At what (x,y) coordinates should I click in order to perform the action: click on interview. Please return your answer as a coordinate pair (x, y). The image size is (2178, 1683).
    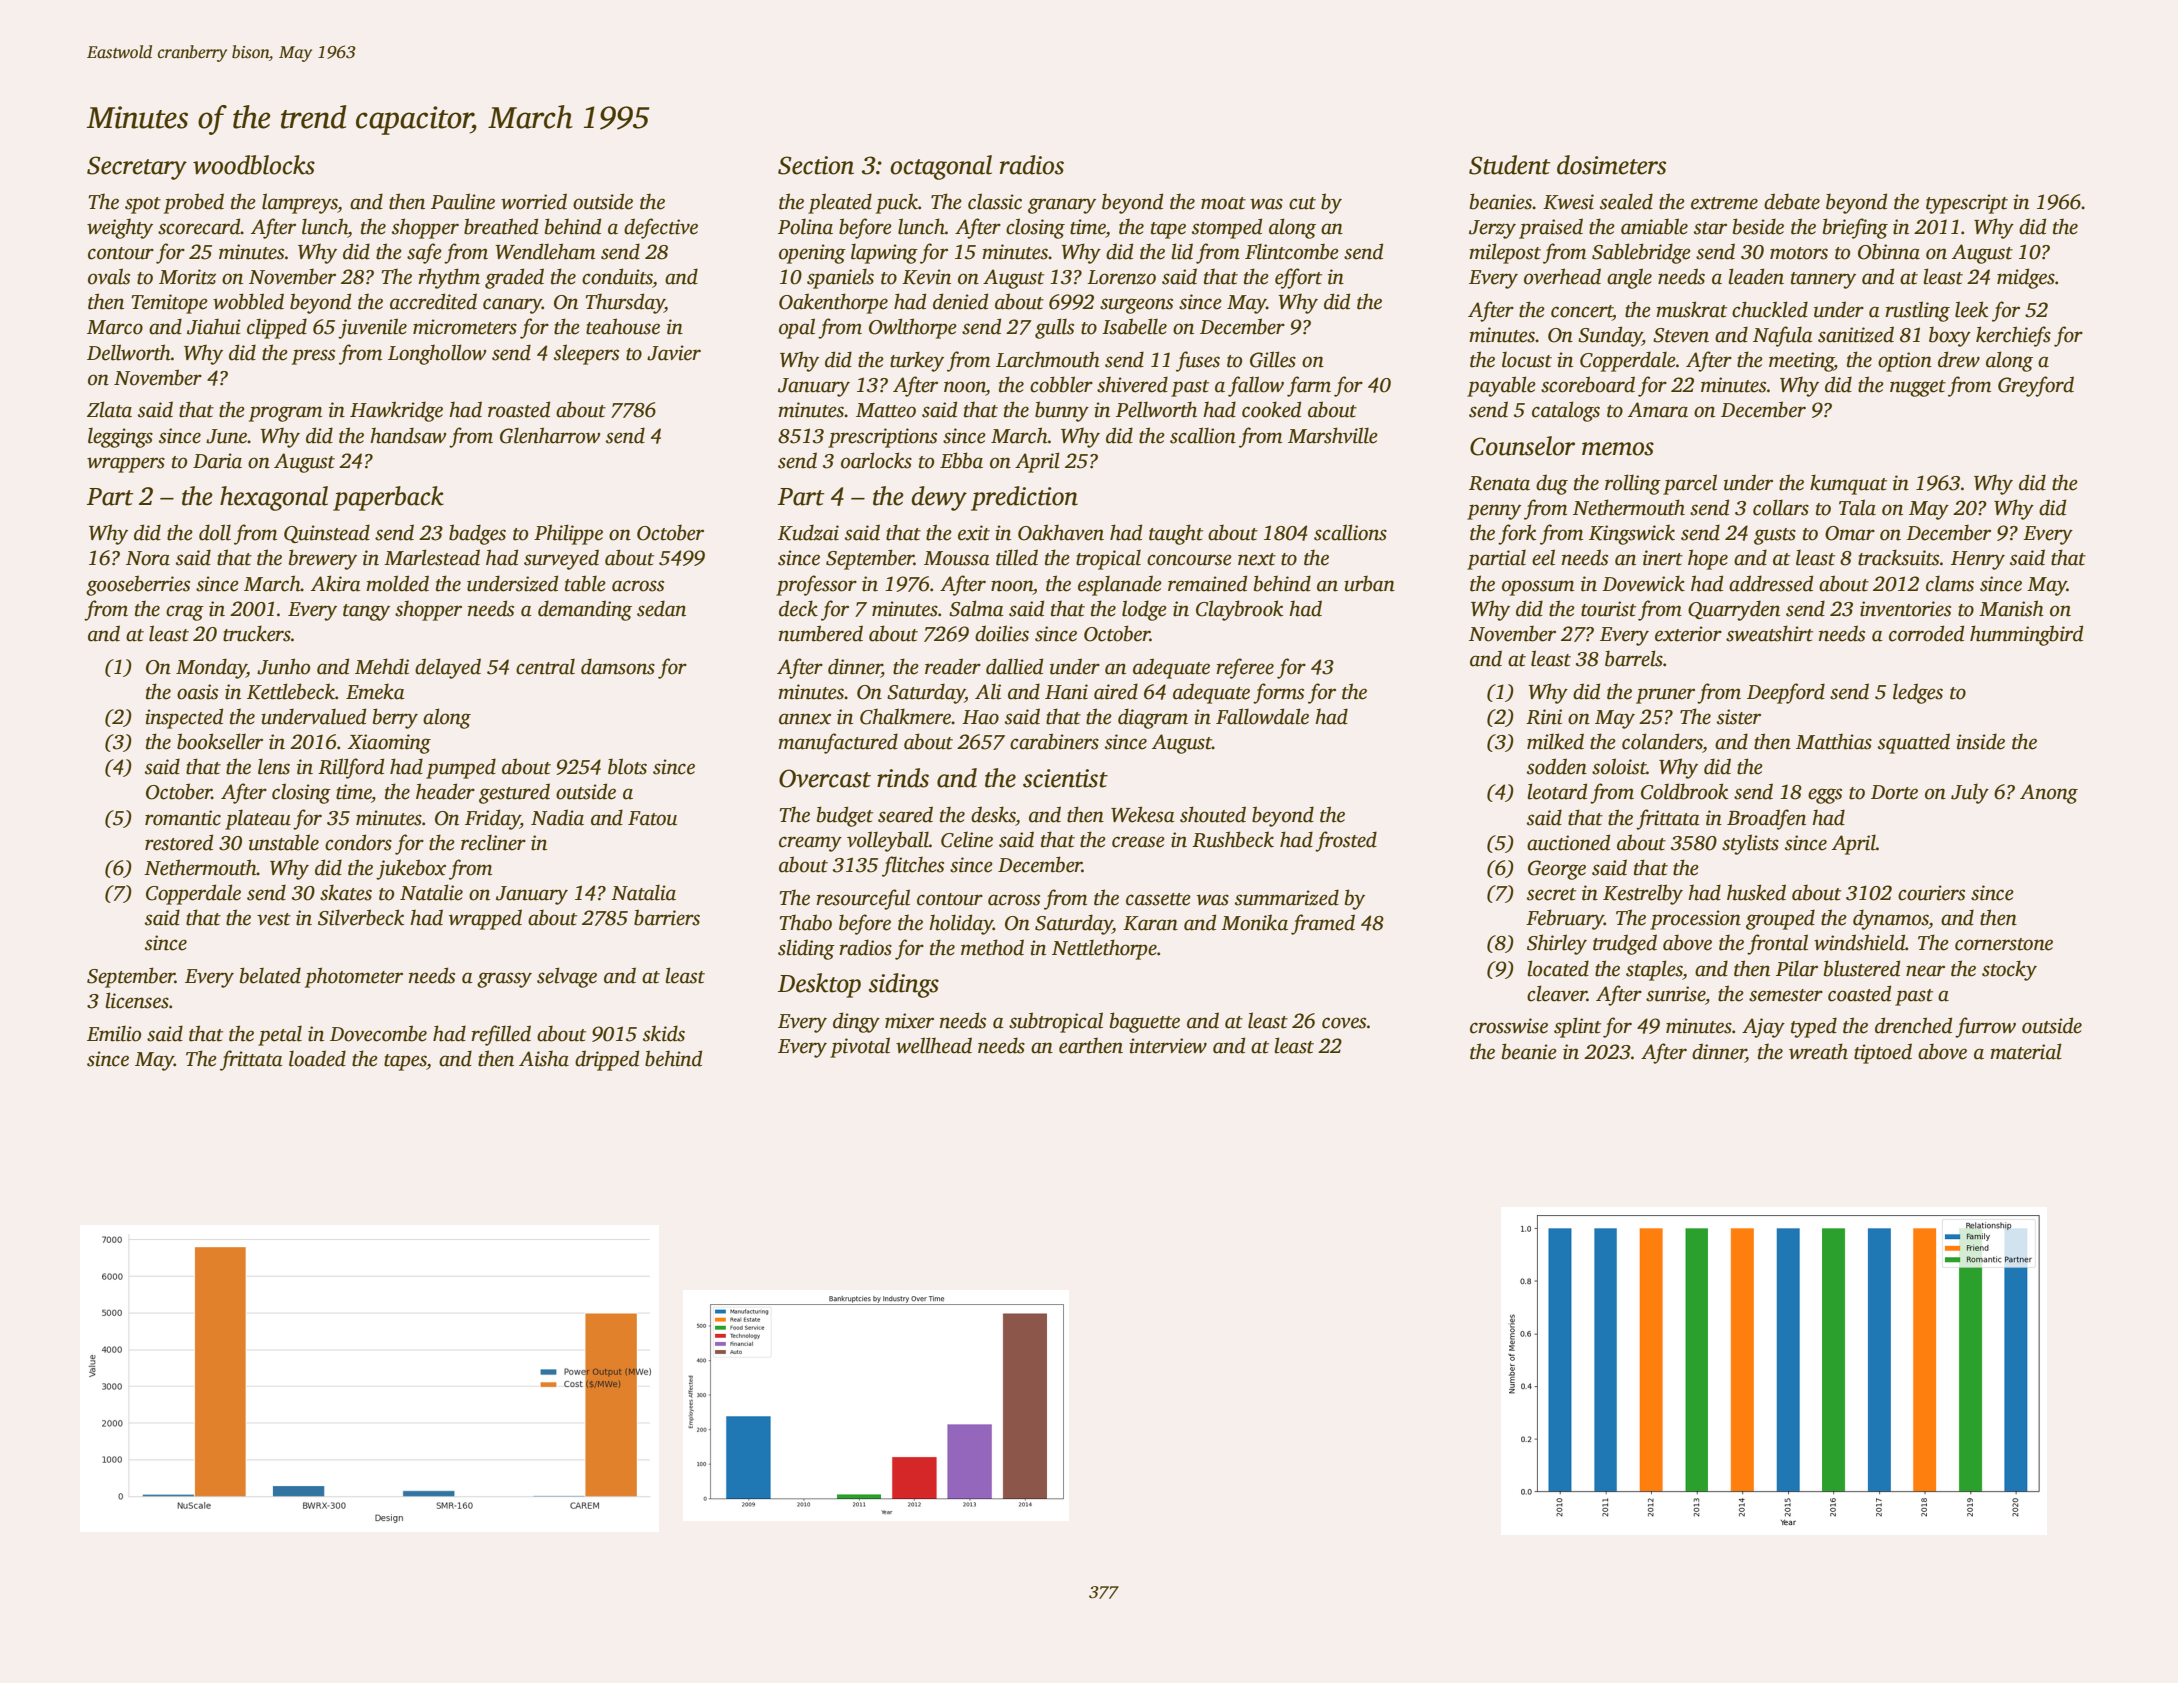
    Looking at the image, I should click on (1168, 1046).
